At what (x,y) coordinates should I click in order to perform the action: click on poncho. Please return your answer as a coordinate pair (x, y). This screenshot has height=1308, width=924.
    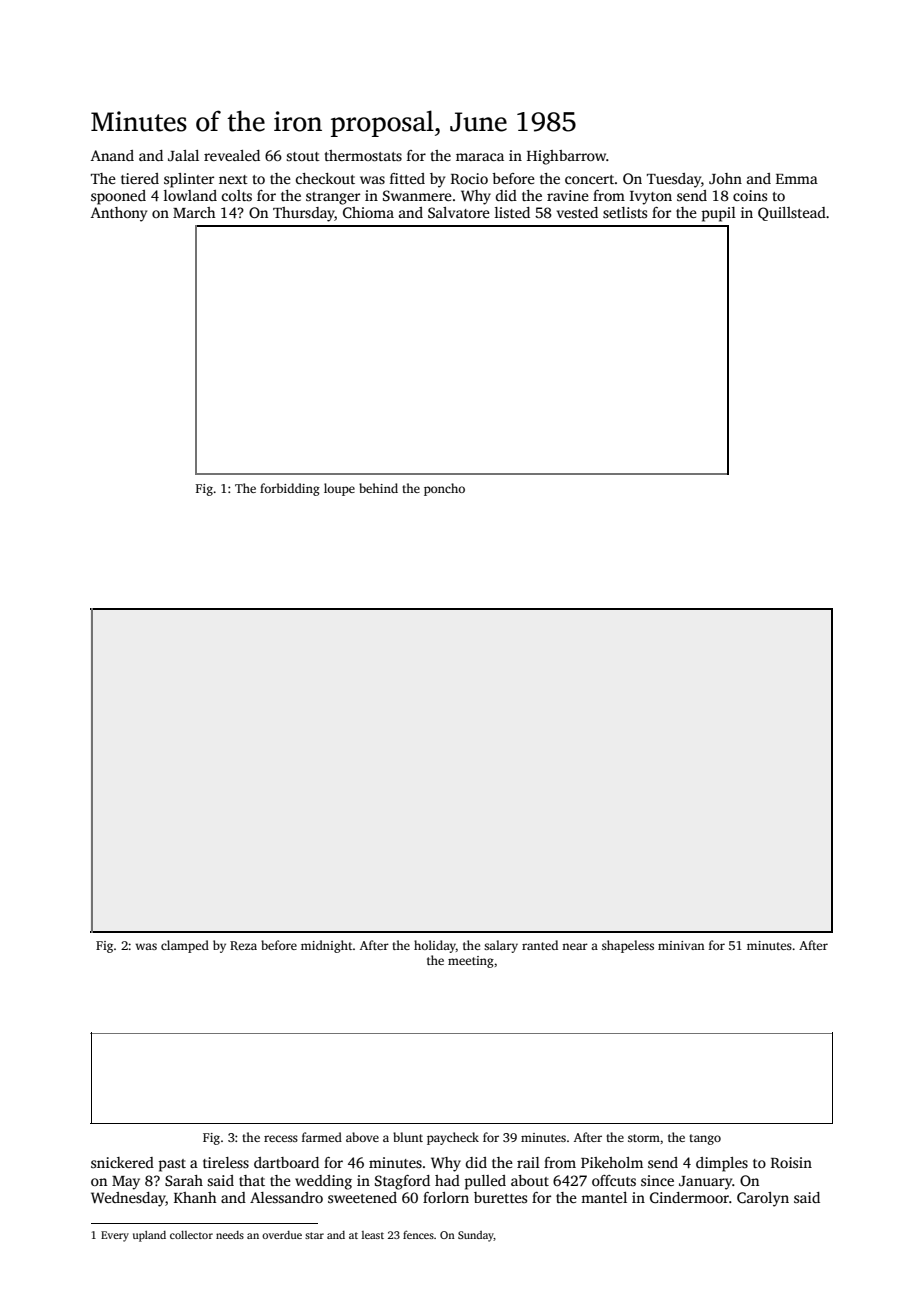
    Looking at the image, I should click on (444, 489).
